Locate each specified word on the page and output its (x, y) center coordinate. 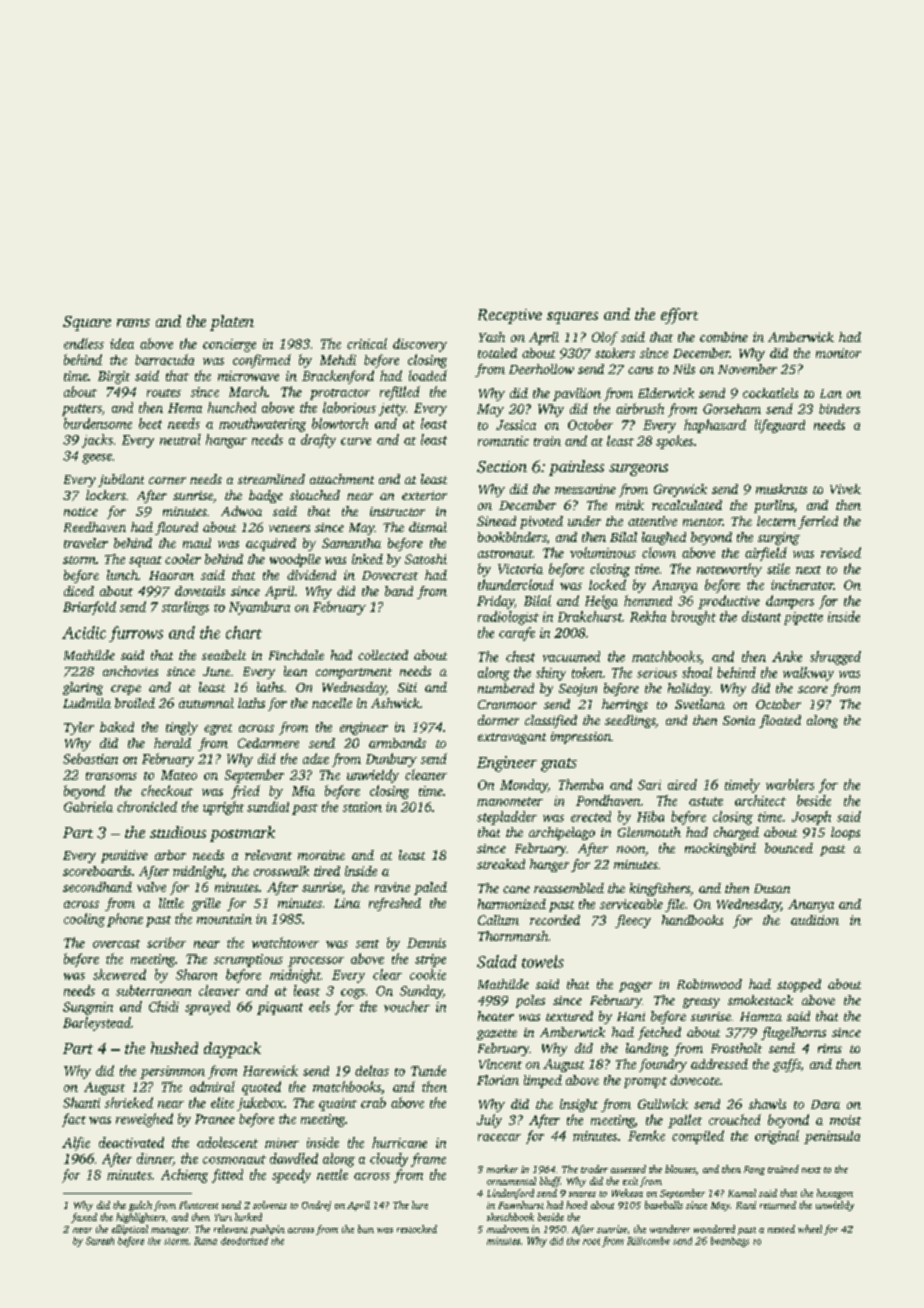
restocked (417, 1229)
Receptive (510, 316)
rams (133, 323)
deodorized (244, 1241)
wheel (810, 1229)
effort (679, 316)
